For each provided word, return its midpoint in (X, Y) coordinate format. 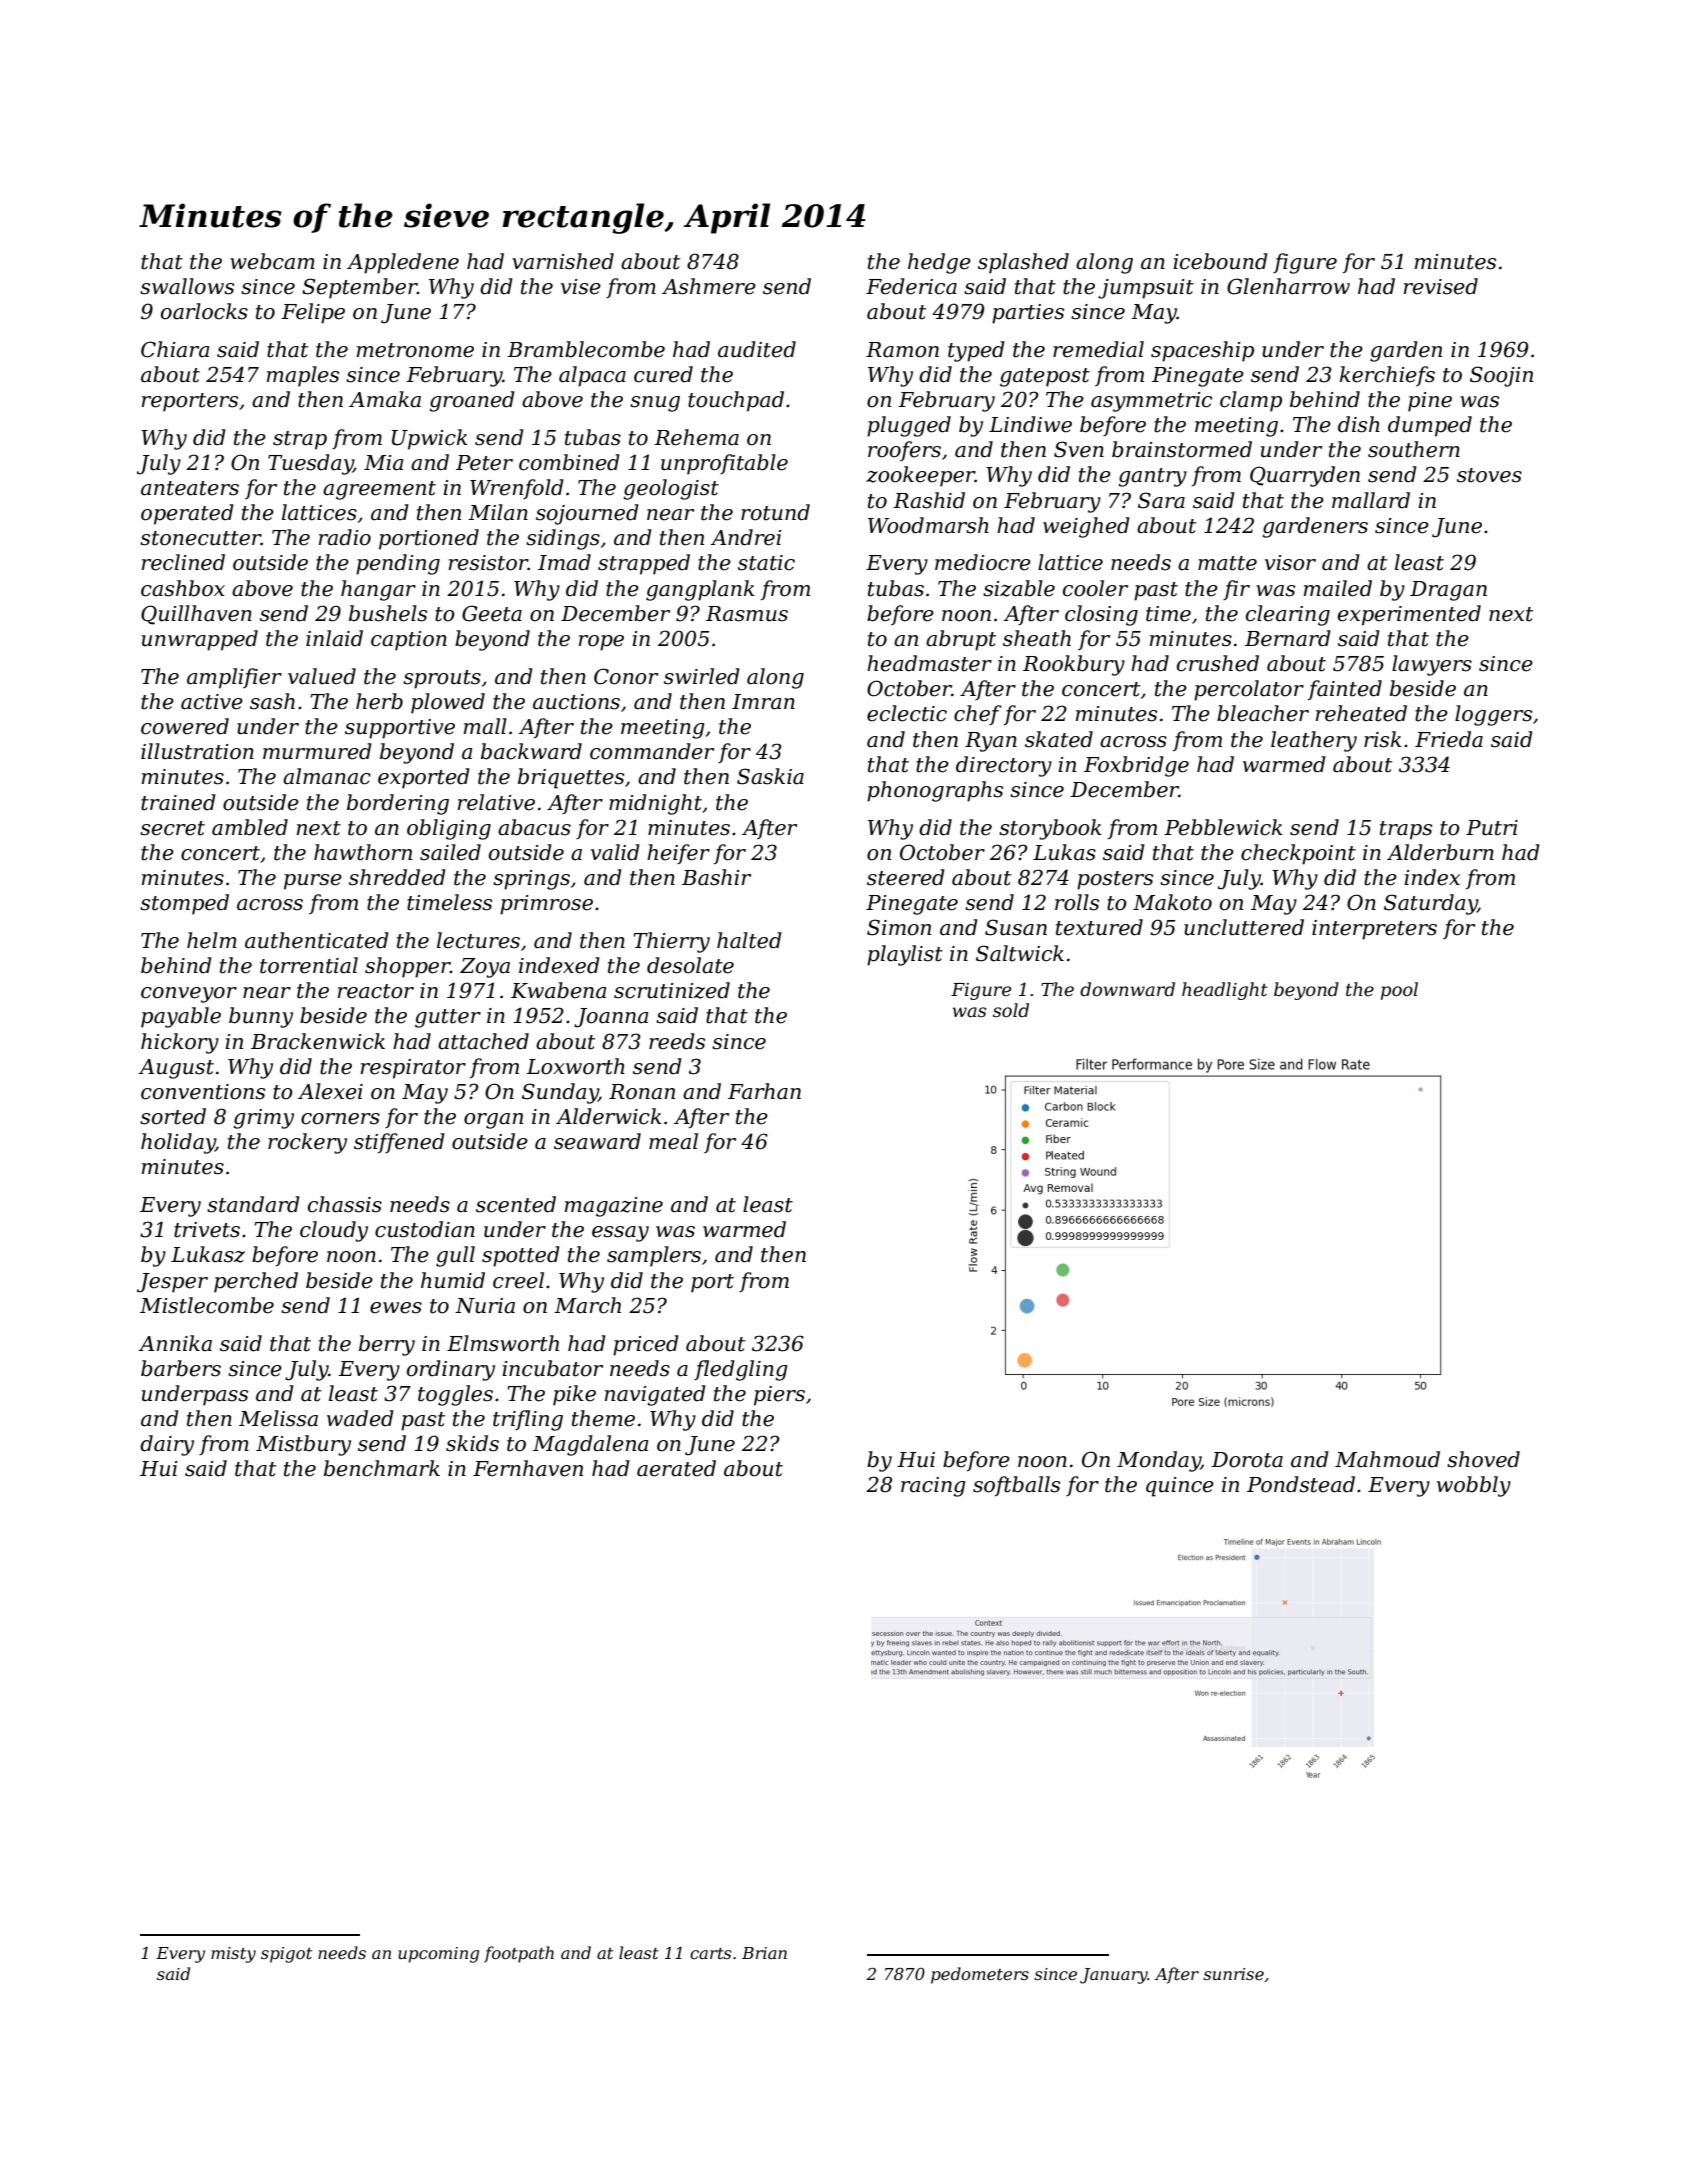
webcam (272, 261)
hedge (939, 263)
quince (1180, 1487)
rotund (775, 512)
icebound (1220, 261)
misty (233, 1955)
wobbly (1474, 1486)
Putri (1492, 828)
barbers (181, 1368)
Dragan (1448, 591)
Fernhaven (528, 1468)
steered (906, 877)
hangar (378, 590)
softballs (1016, 1486)
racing (933, 1487)
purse (313, 882)
